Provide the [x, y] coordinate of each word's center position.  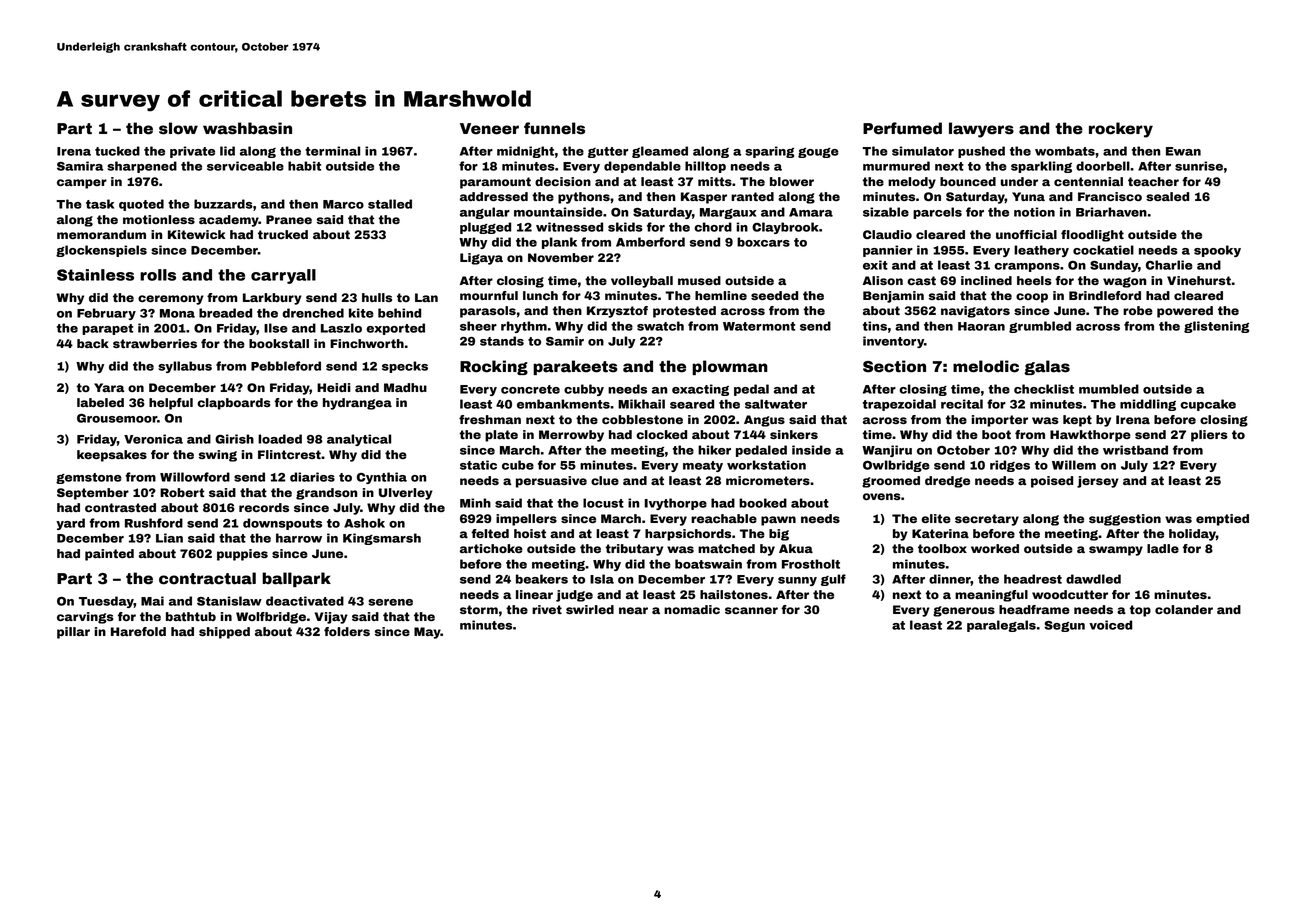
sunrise [1199, 166]
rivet [547, 609]
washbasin [247, 128]
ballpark [296, 579]
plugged [485, 228]
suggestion [1125, 520]
